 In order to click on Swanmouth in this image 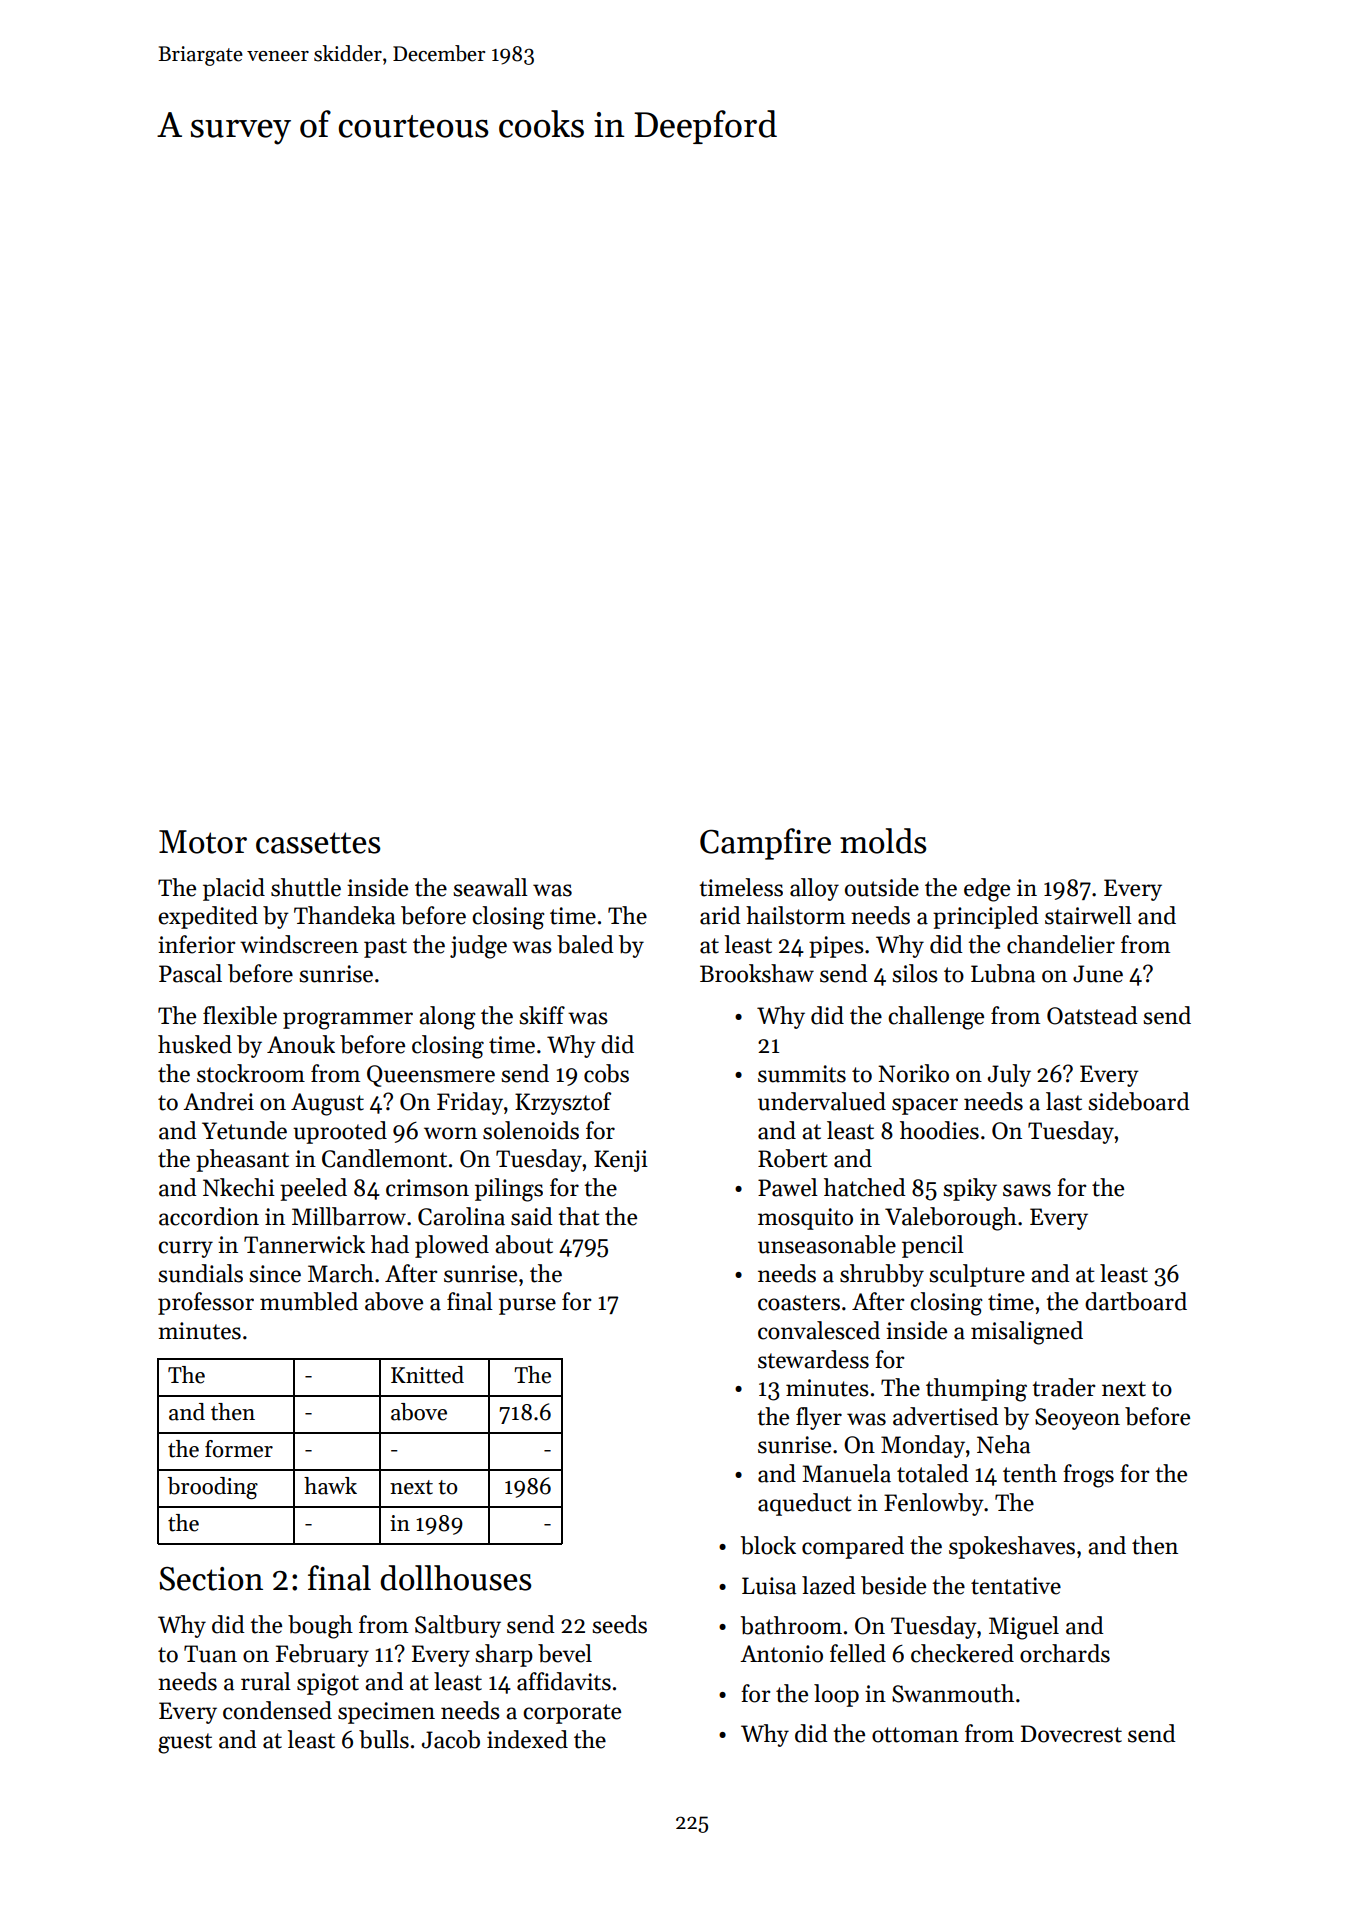, I will do `click(953, 1693)`.
